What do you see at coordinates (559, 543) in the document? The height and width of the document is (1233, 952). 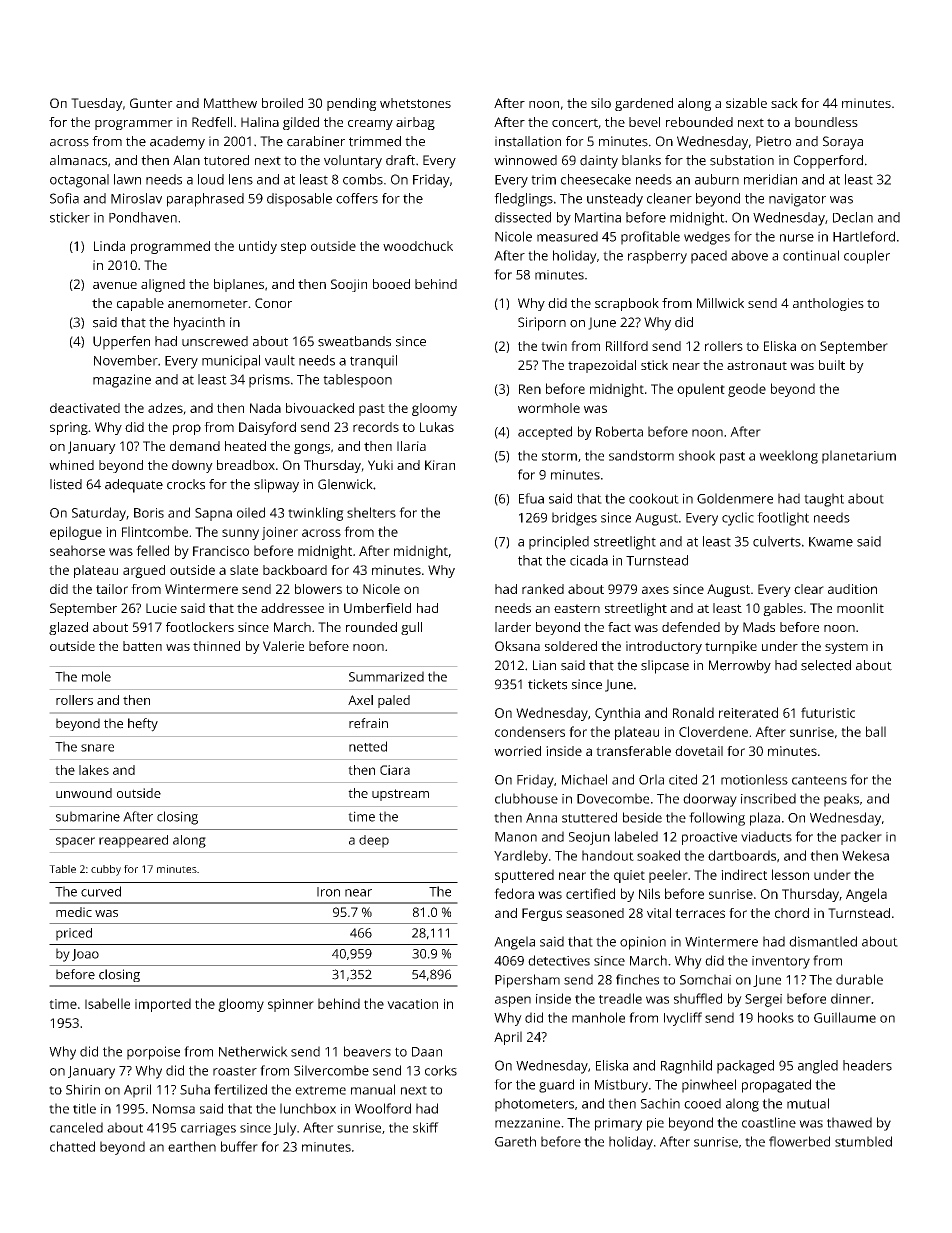 I see `principled` at bounding box center [559, 543].
